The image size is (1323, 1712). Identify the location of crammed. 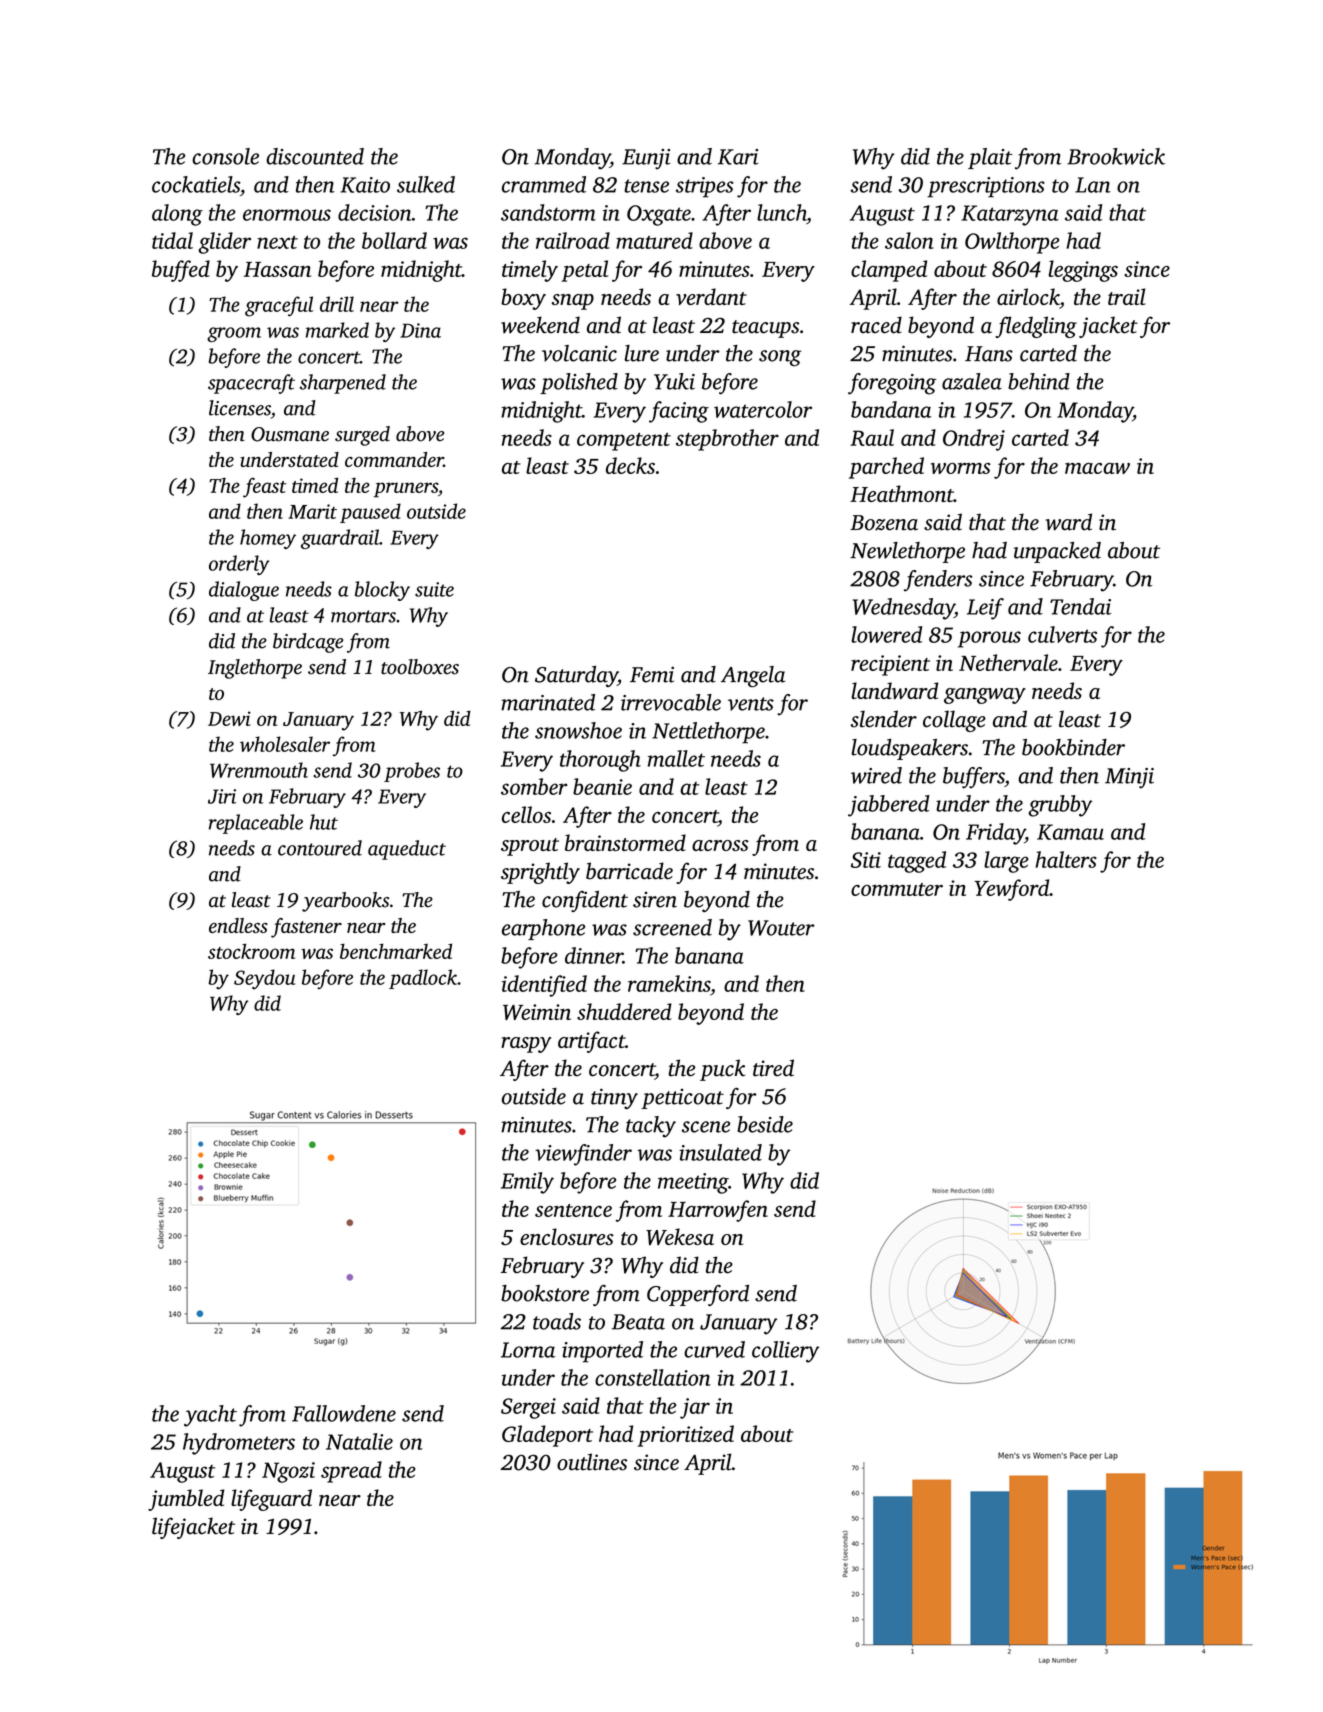
(544, 184).
